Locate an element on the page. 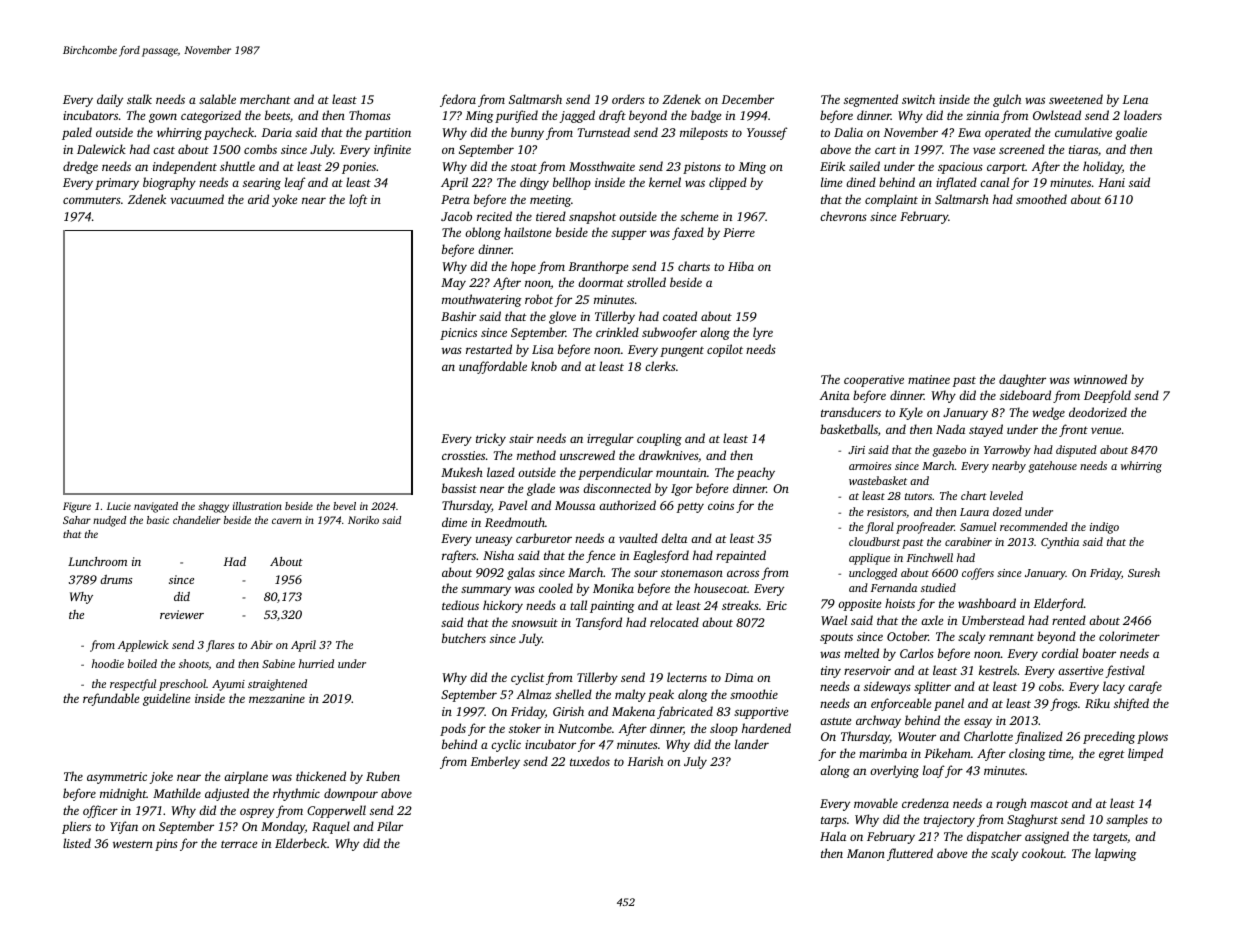 The image size is (1233, 952). Mossthwaite is located at coordinates (602, 166).
